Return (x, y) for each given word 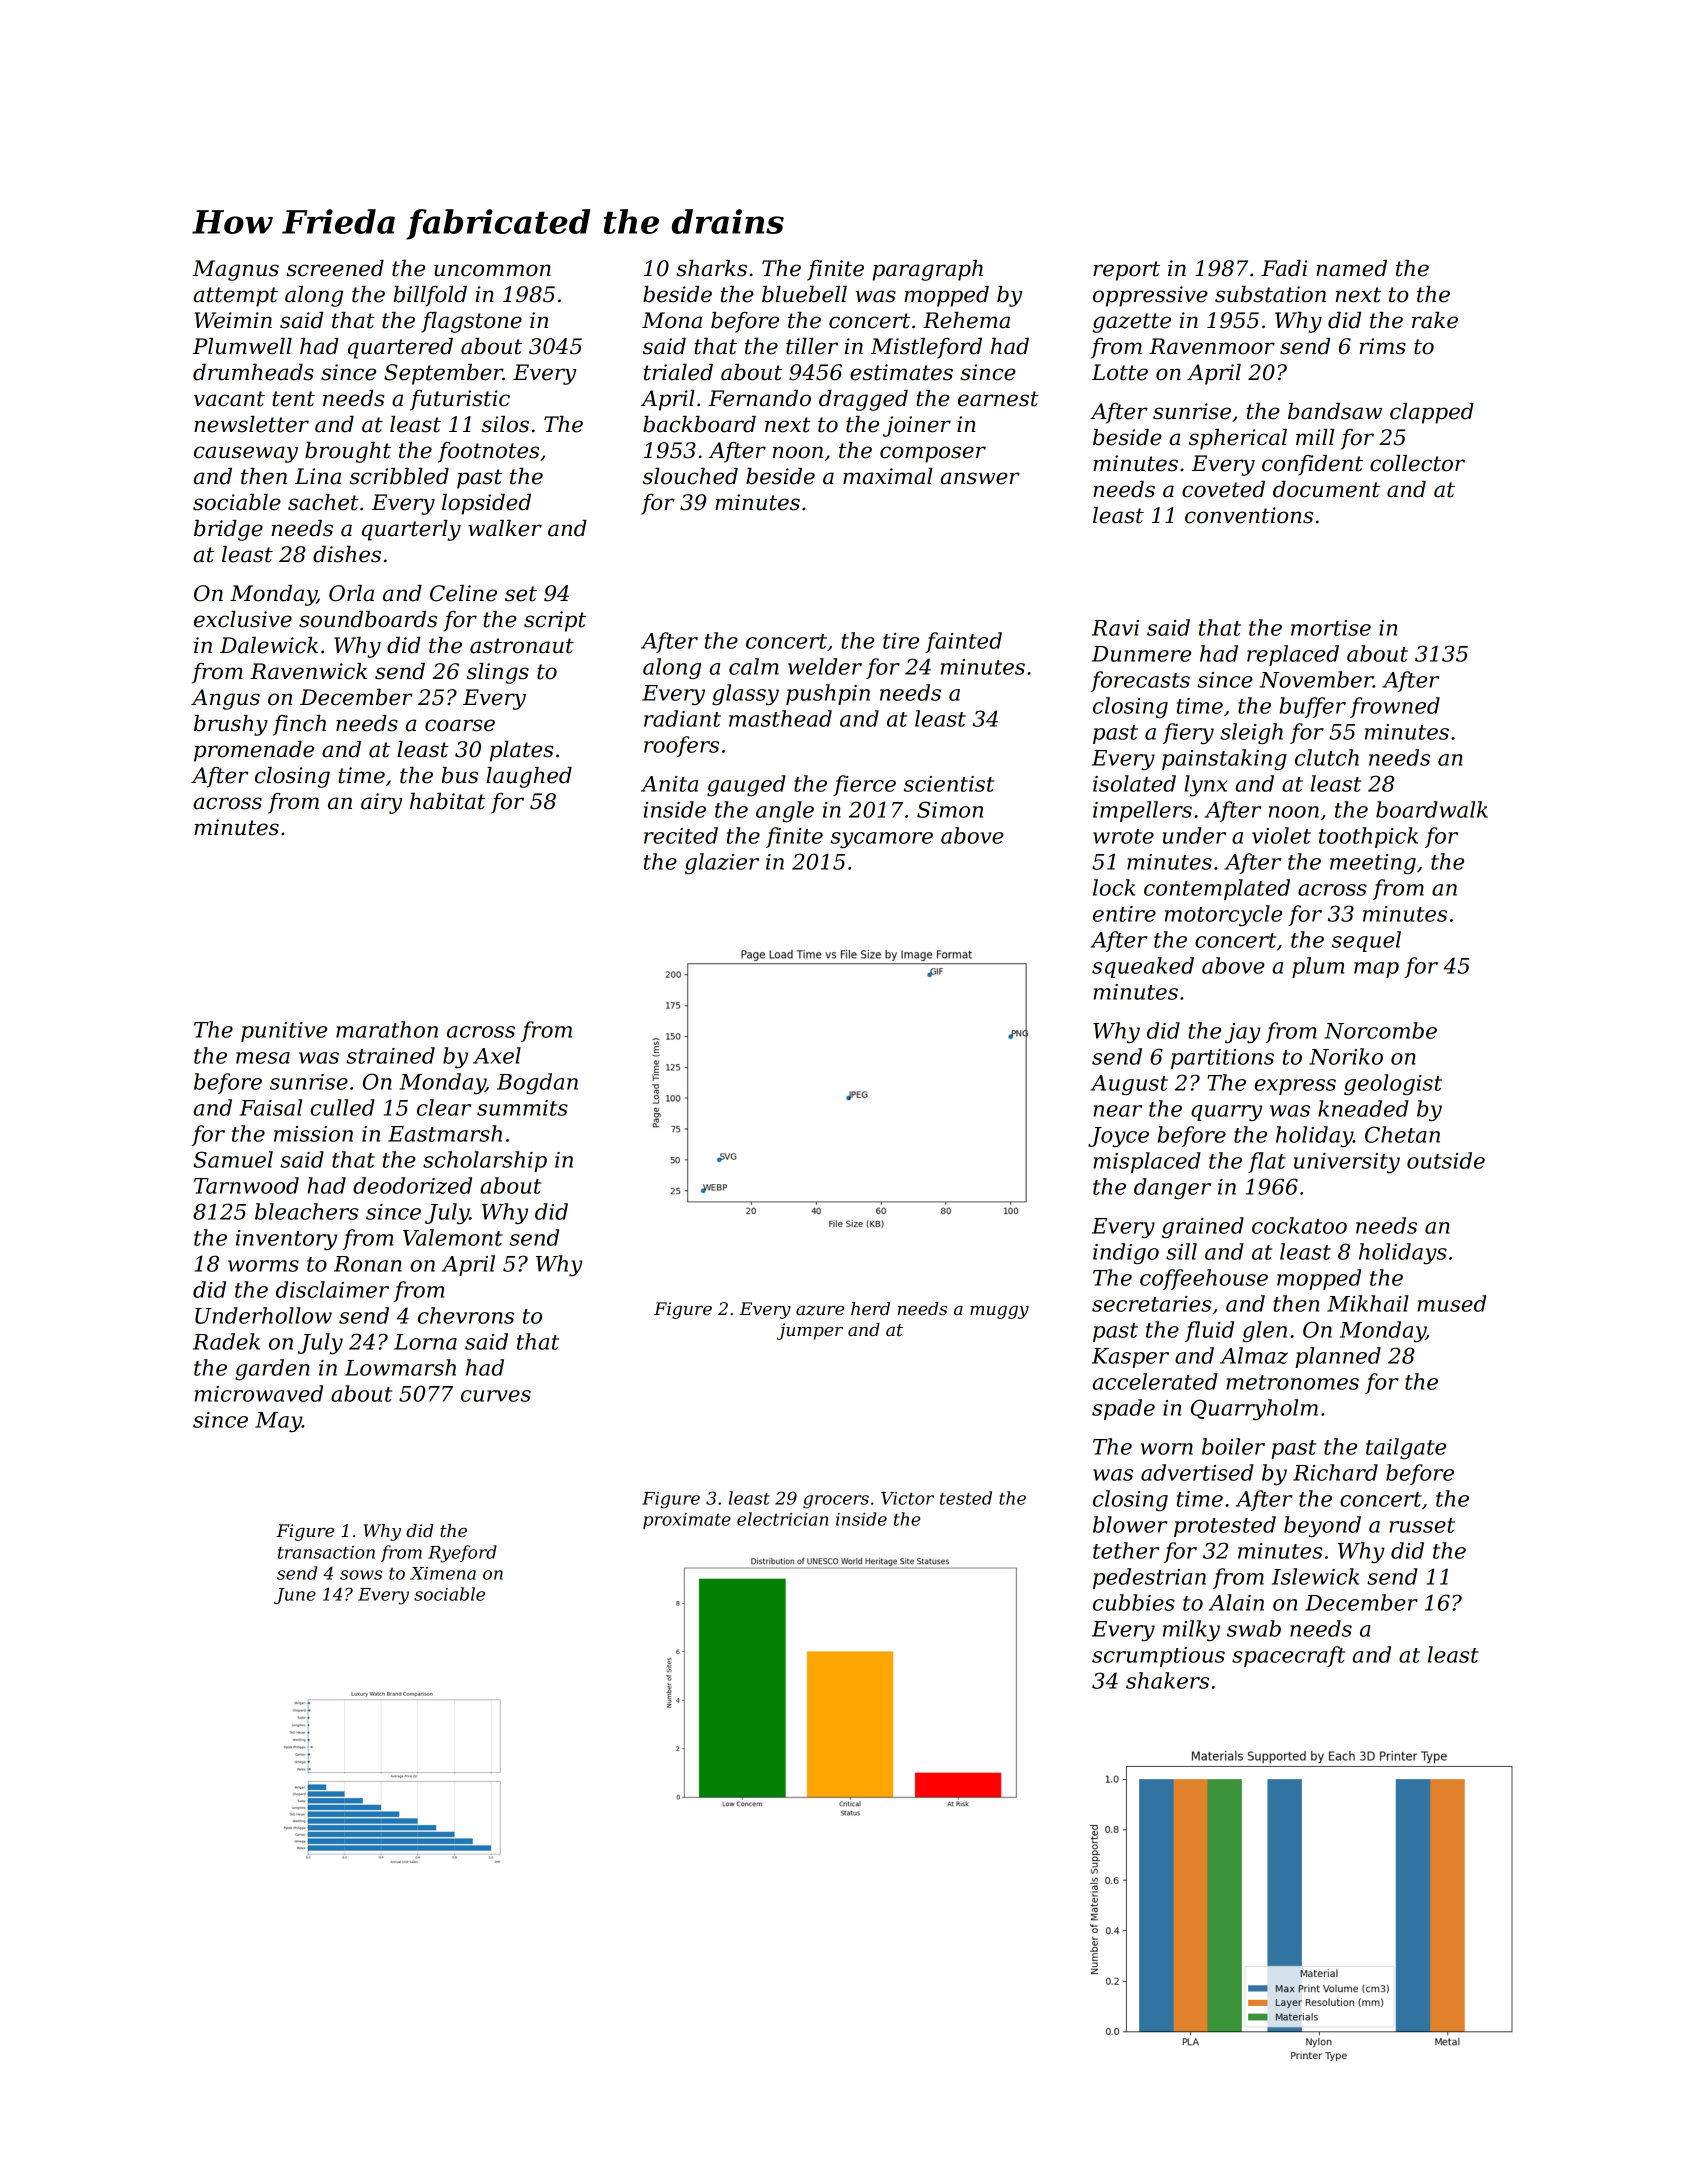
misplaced (1147, 1162)
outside (1446, 1160)
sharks (711, 268)
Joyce (1118, 1137)
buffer (1313, 707)
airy (381, 803)
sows (361, 1575)
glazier (722, 863)
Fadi (1284, 268)
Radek (226, 1341)
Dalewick (269, 645)
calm (754, 666)
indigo (1126, 1253)
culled (342, 1107)
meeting (1373, 864)
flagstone (471, 322)
